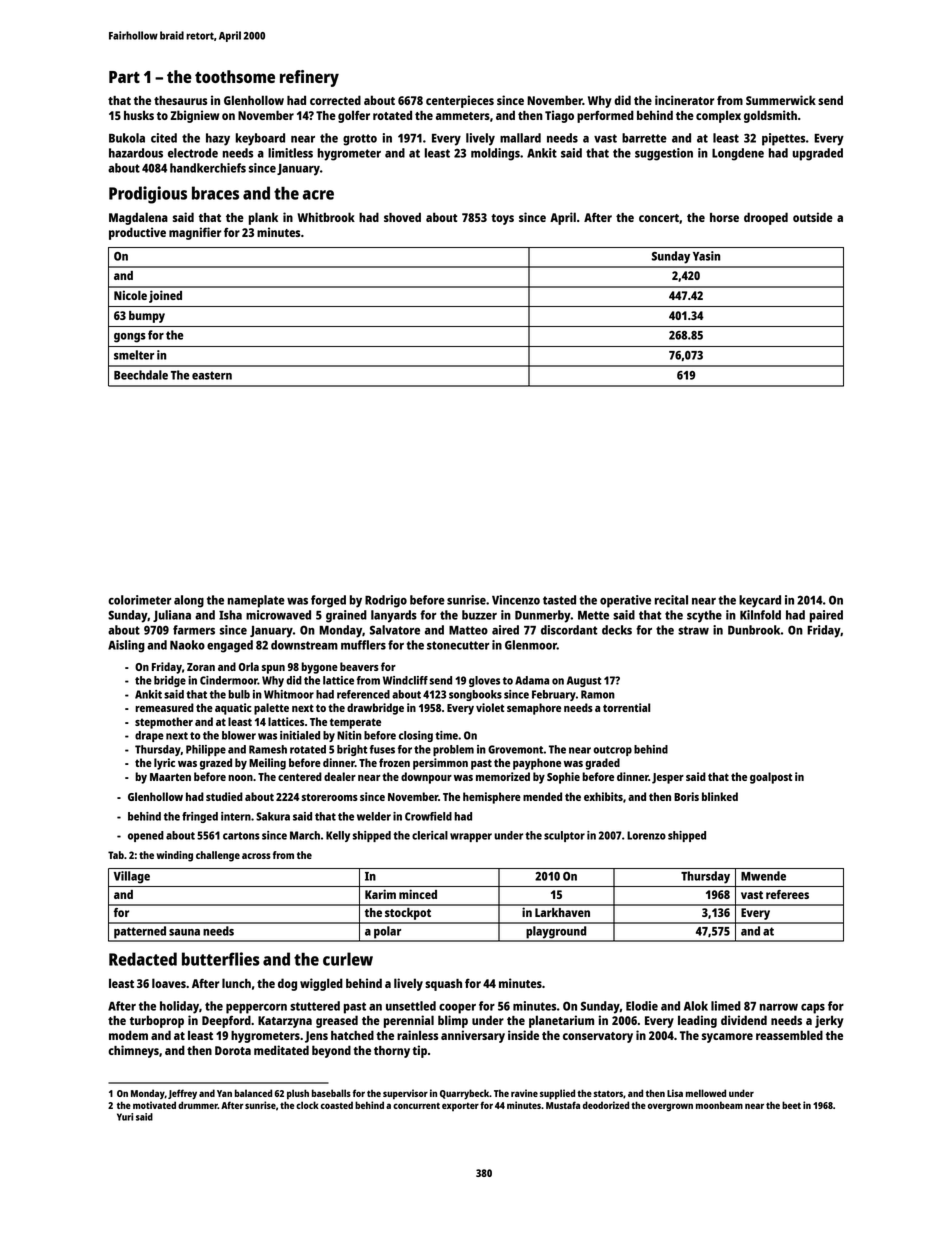 Image resolution: width=952 pixels, height=1233 pixels. I want to click on recital, so click(671, 600).
